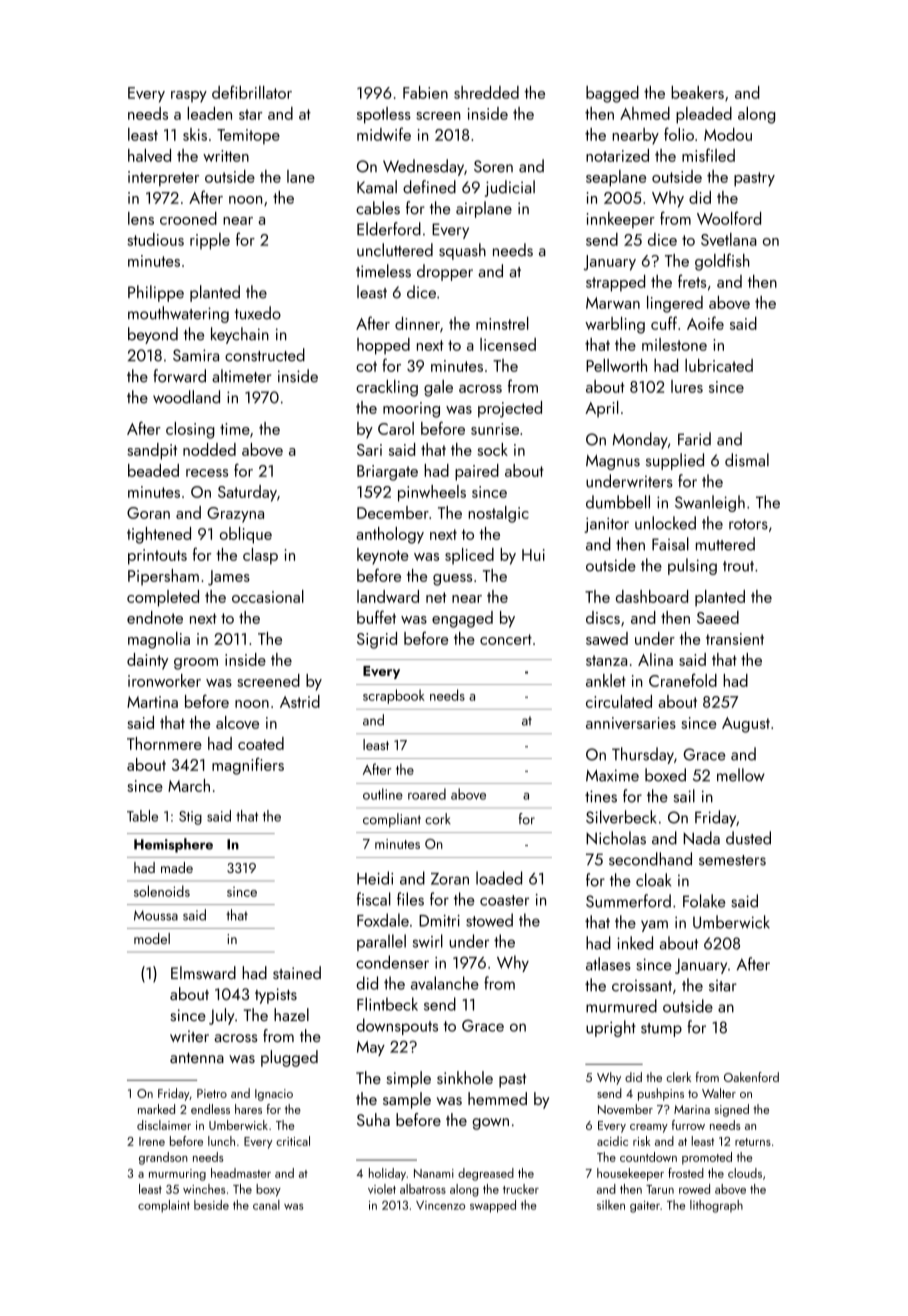  Describe the element at coordinates (705, 323) in the screenshot. I see `Aoife` at that location.
